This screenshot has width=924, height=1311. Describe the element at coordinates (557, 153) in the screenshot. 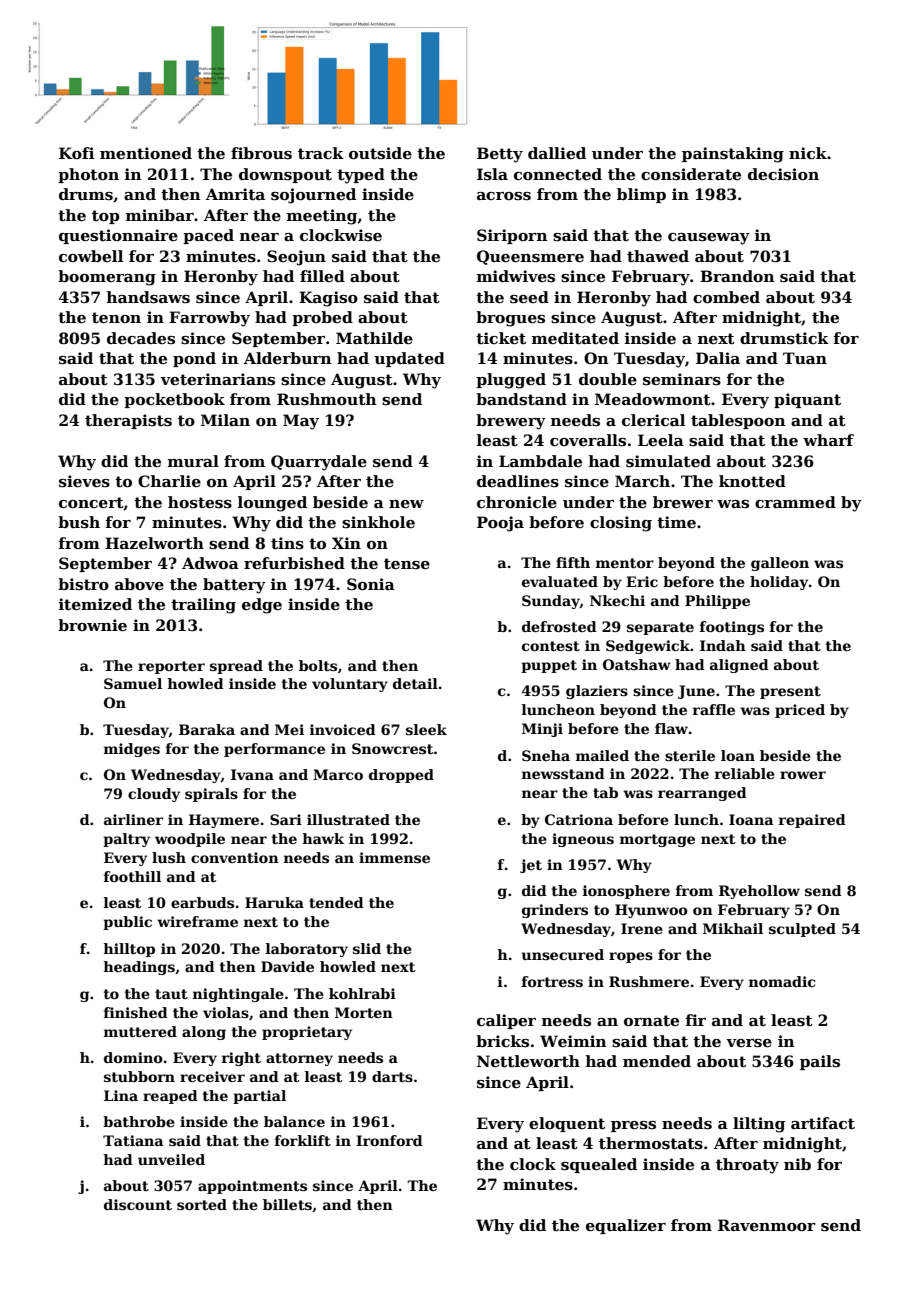

I see `dallied` at that location.
